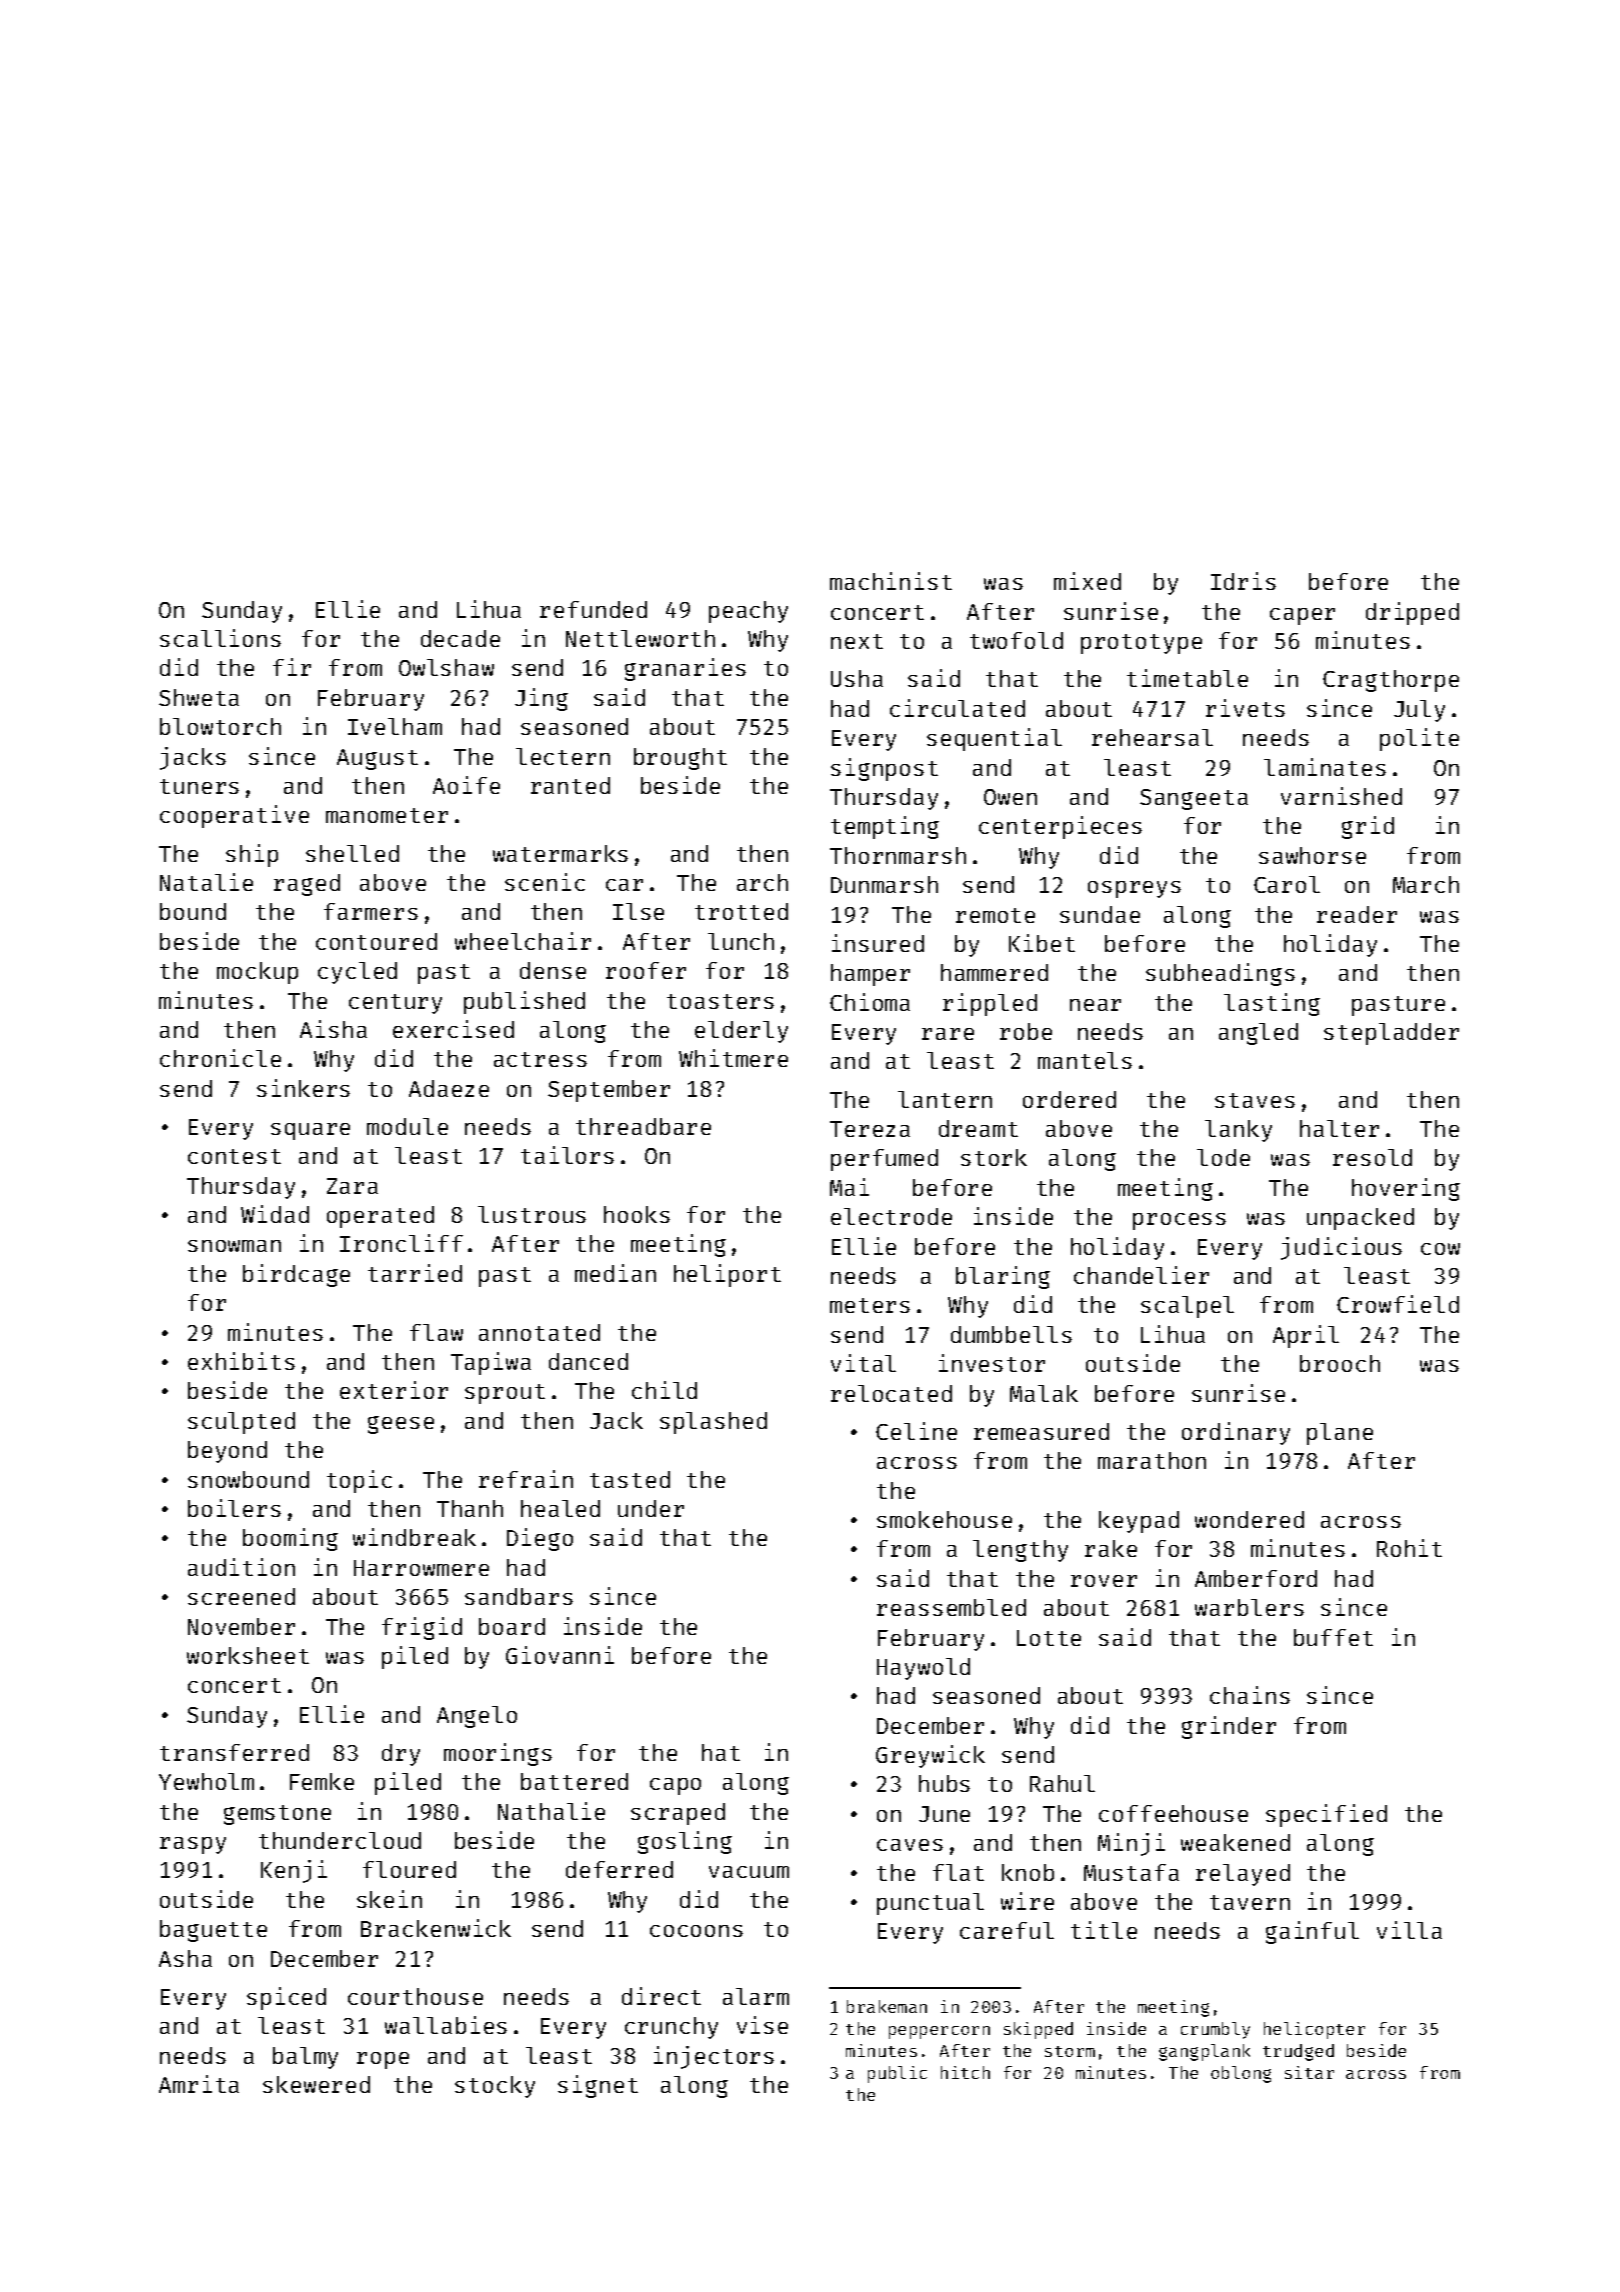 This screenshot has width=1620, height=2292. Describe the element at coordinates (1412, 613) in the screenshot. I see `dripped` at that location.
